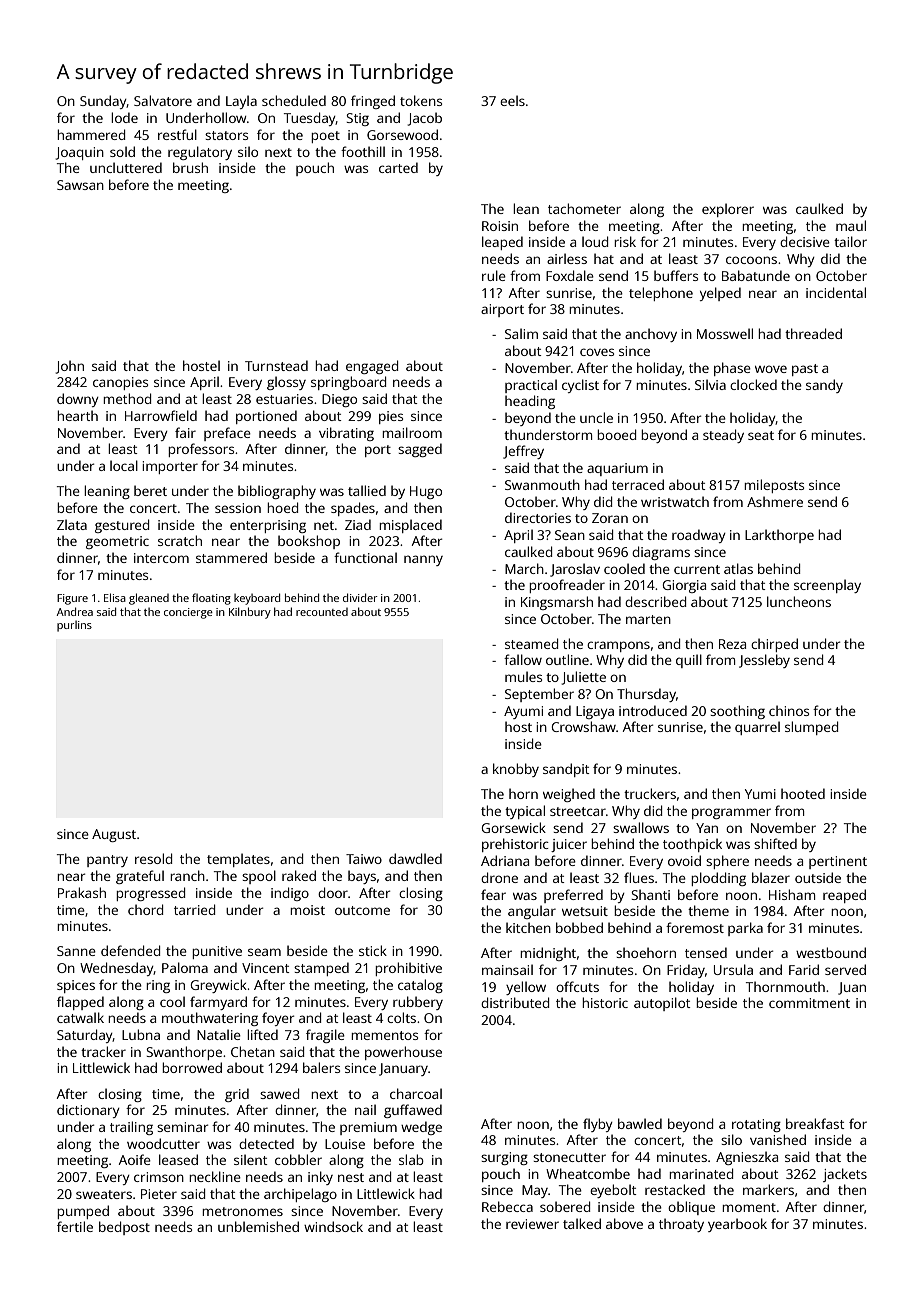 Image resolution: width=924 pixels, height=1308 pixels. I want to click on tokens, so click(421, 100).
